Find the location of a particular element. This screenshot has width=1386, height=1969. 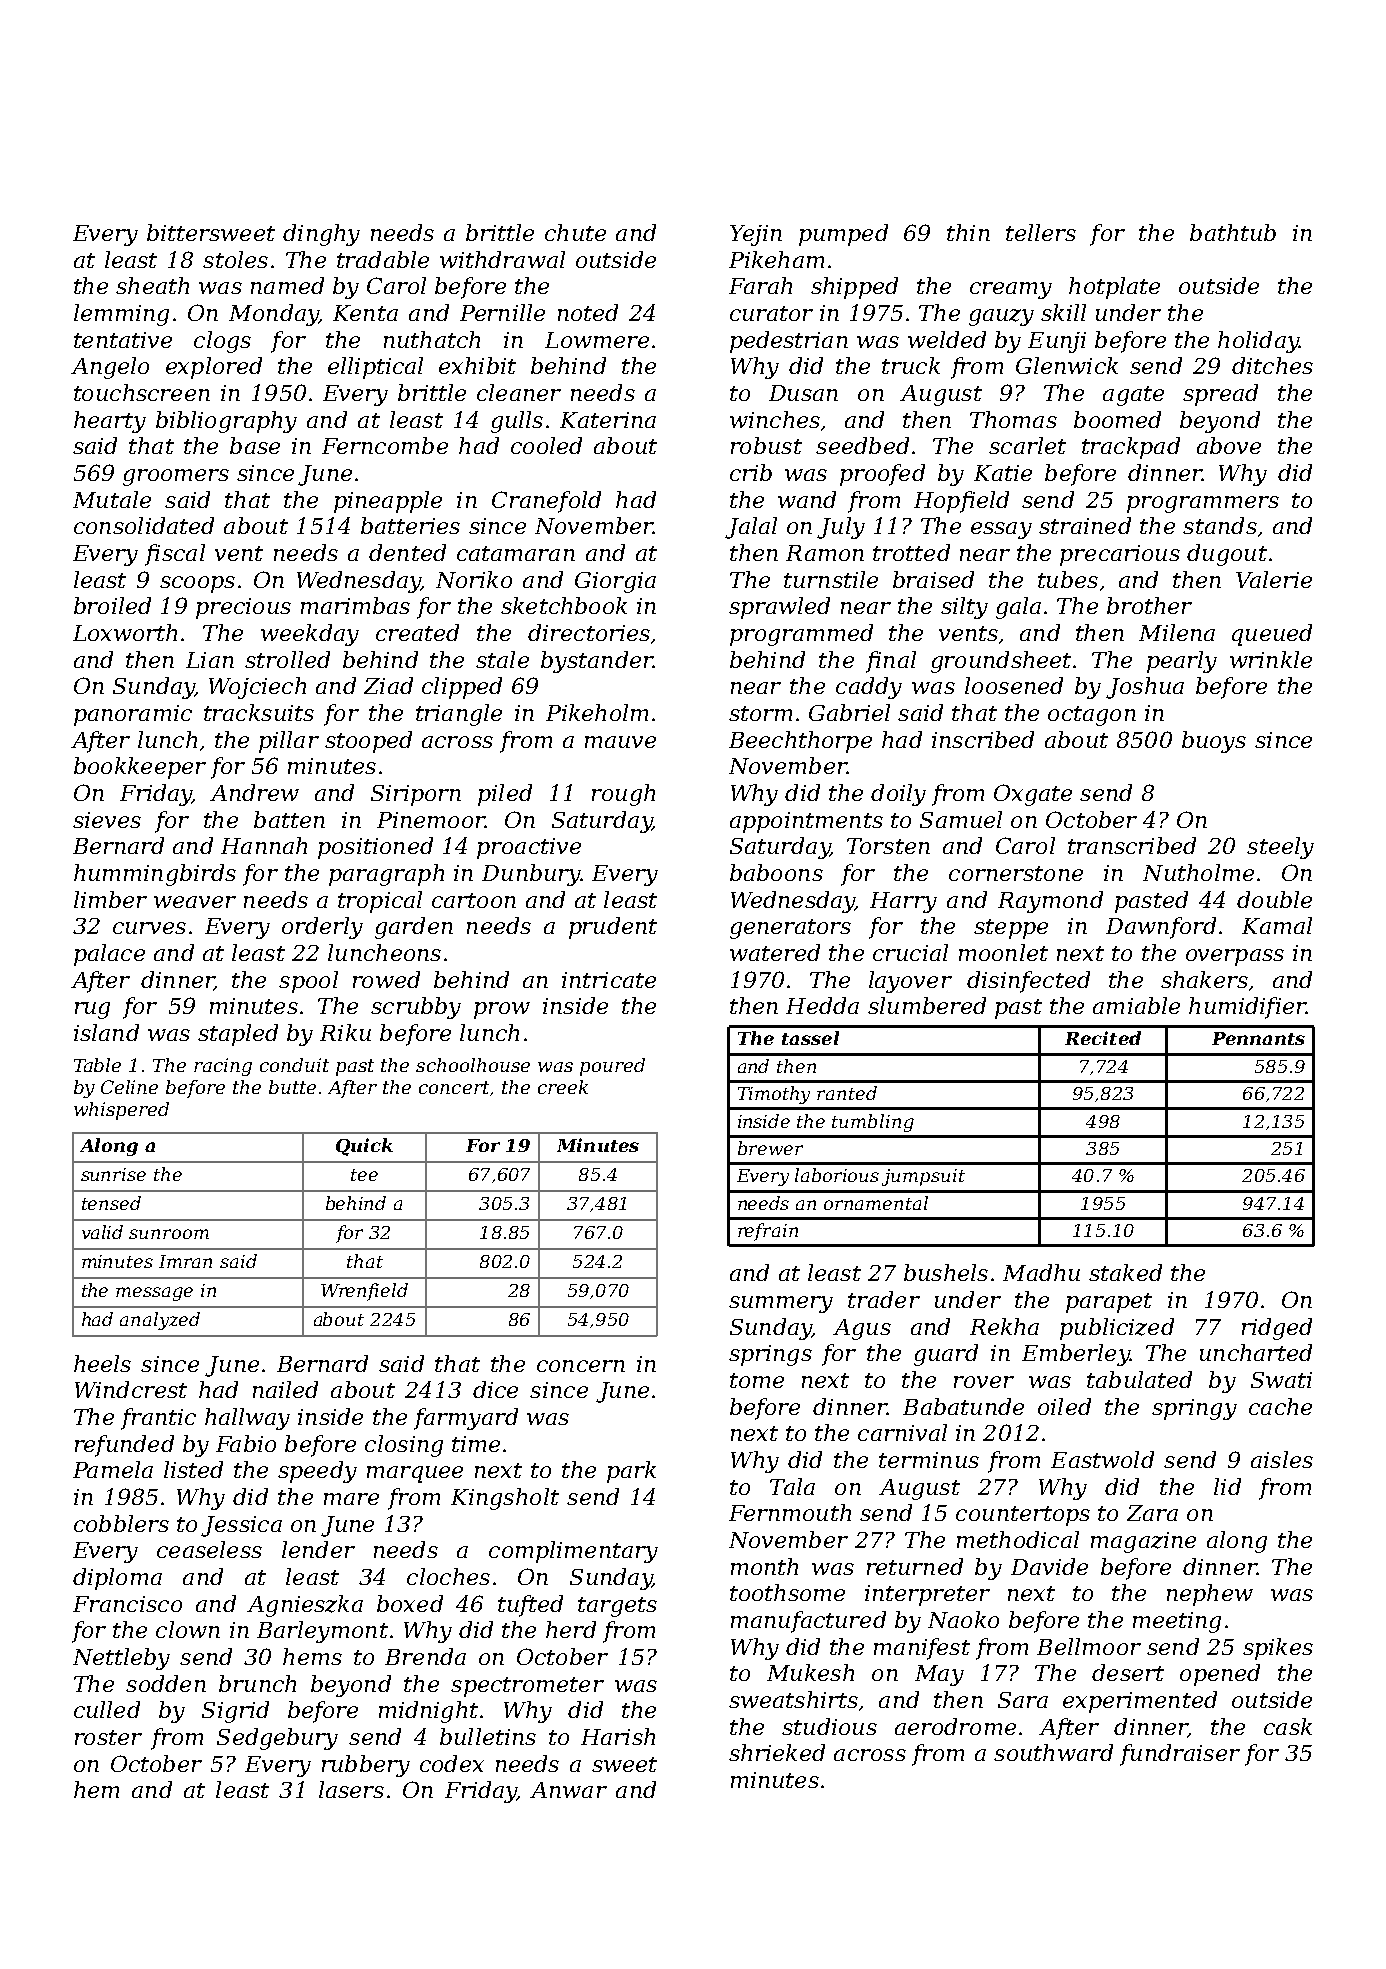

midnight is located at coordinates (428, 1712).
